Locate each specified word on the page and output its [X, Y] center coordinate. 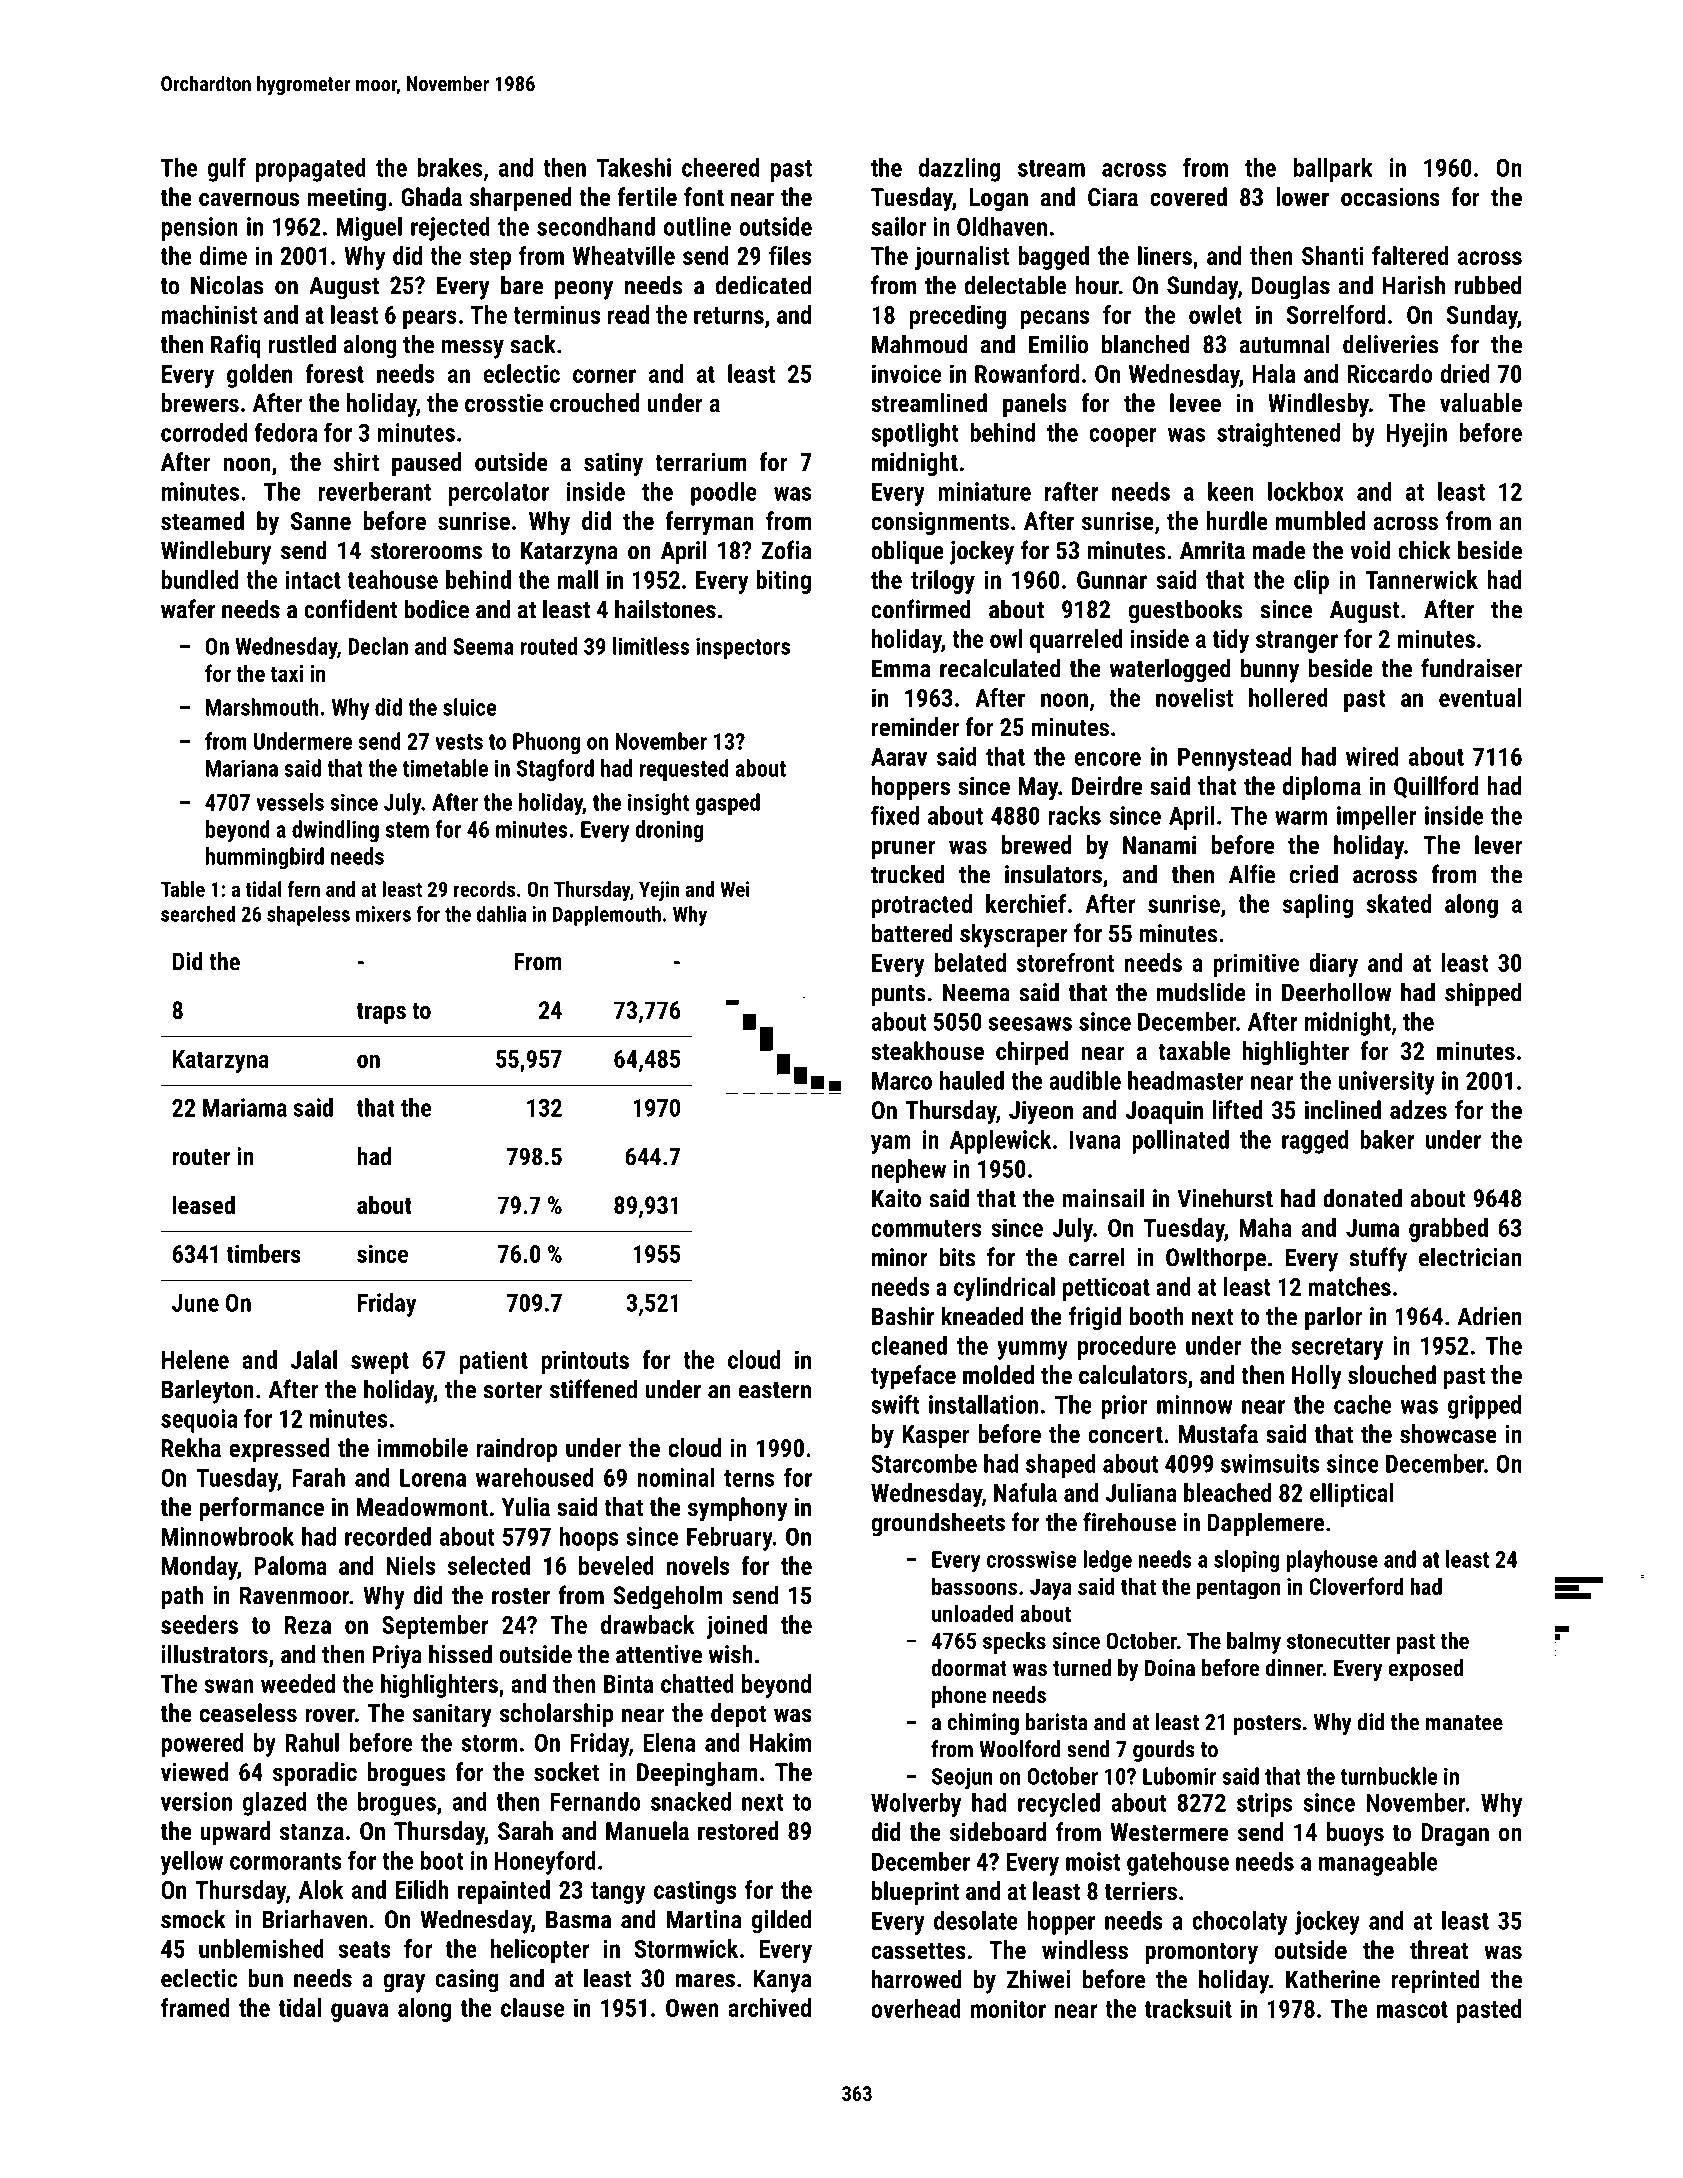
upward [235, 1833]
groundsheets [938, 1524]
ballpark [1333, 170]
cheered [720, 167]
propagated [311, 170]
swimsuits [1270, 1463]
